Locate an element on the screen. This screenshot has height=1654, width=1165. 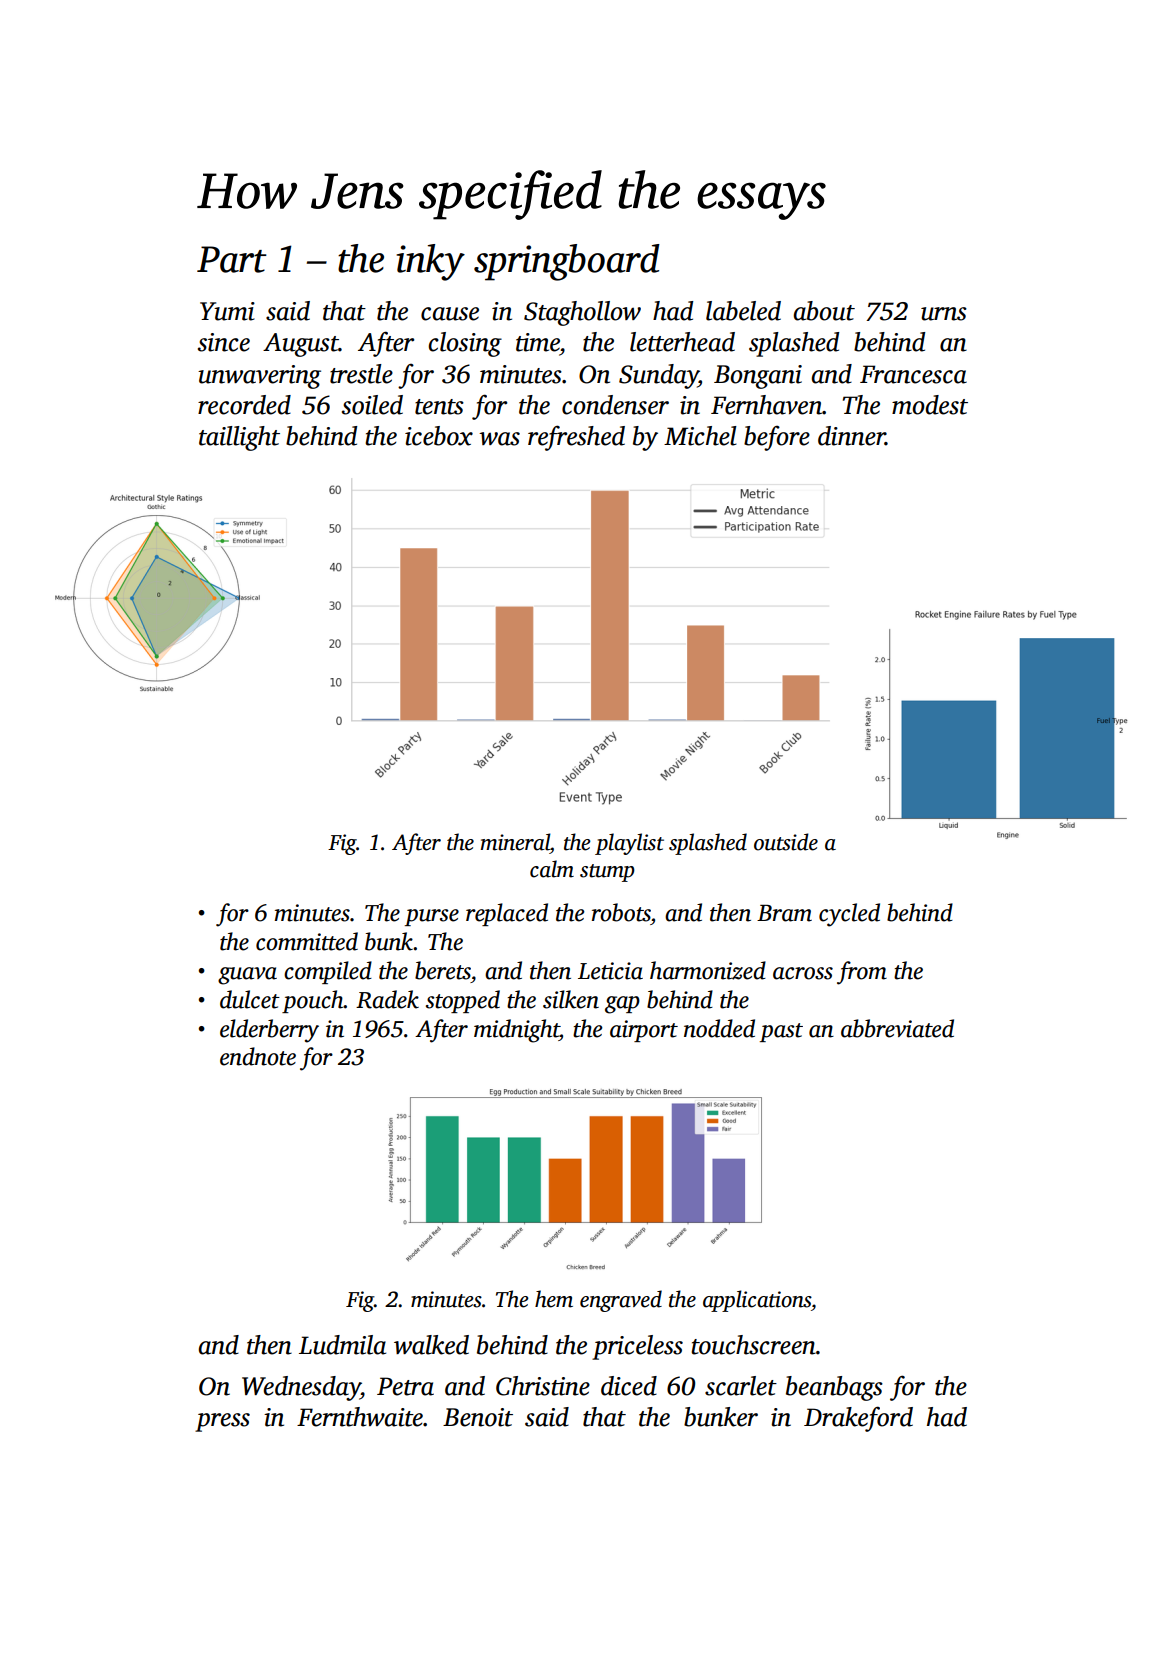
modest is located at coordinates (930, 405).
